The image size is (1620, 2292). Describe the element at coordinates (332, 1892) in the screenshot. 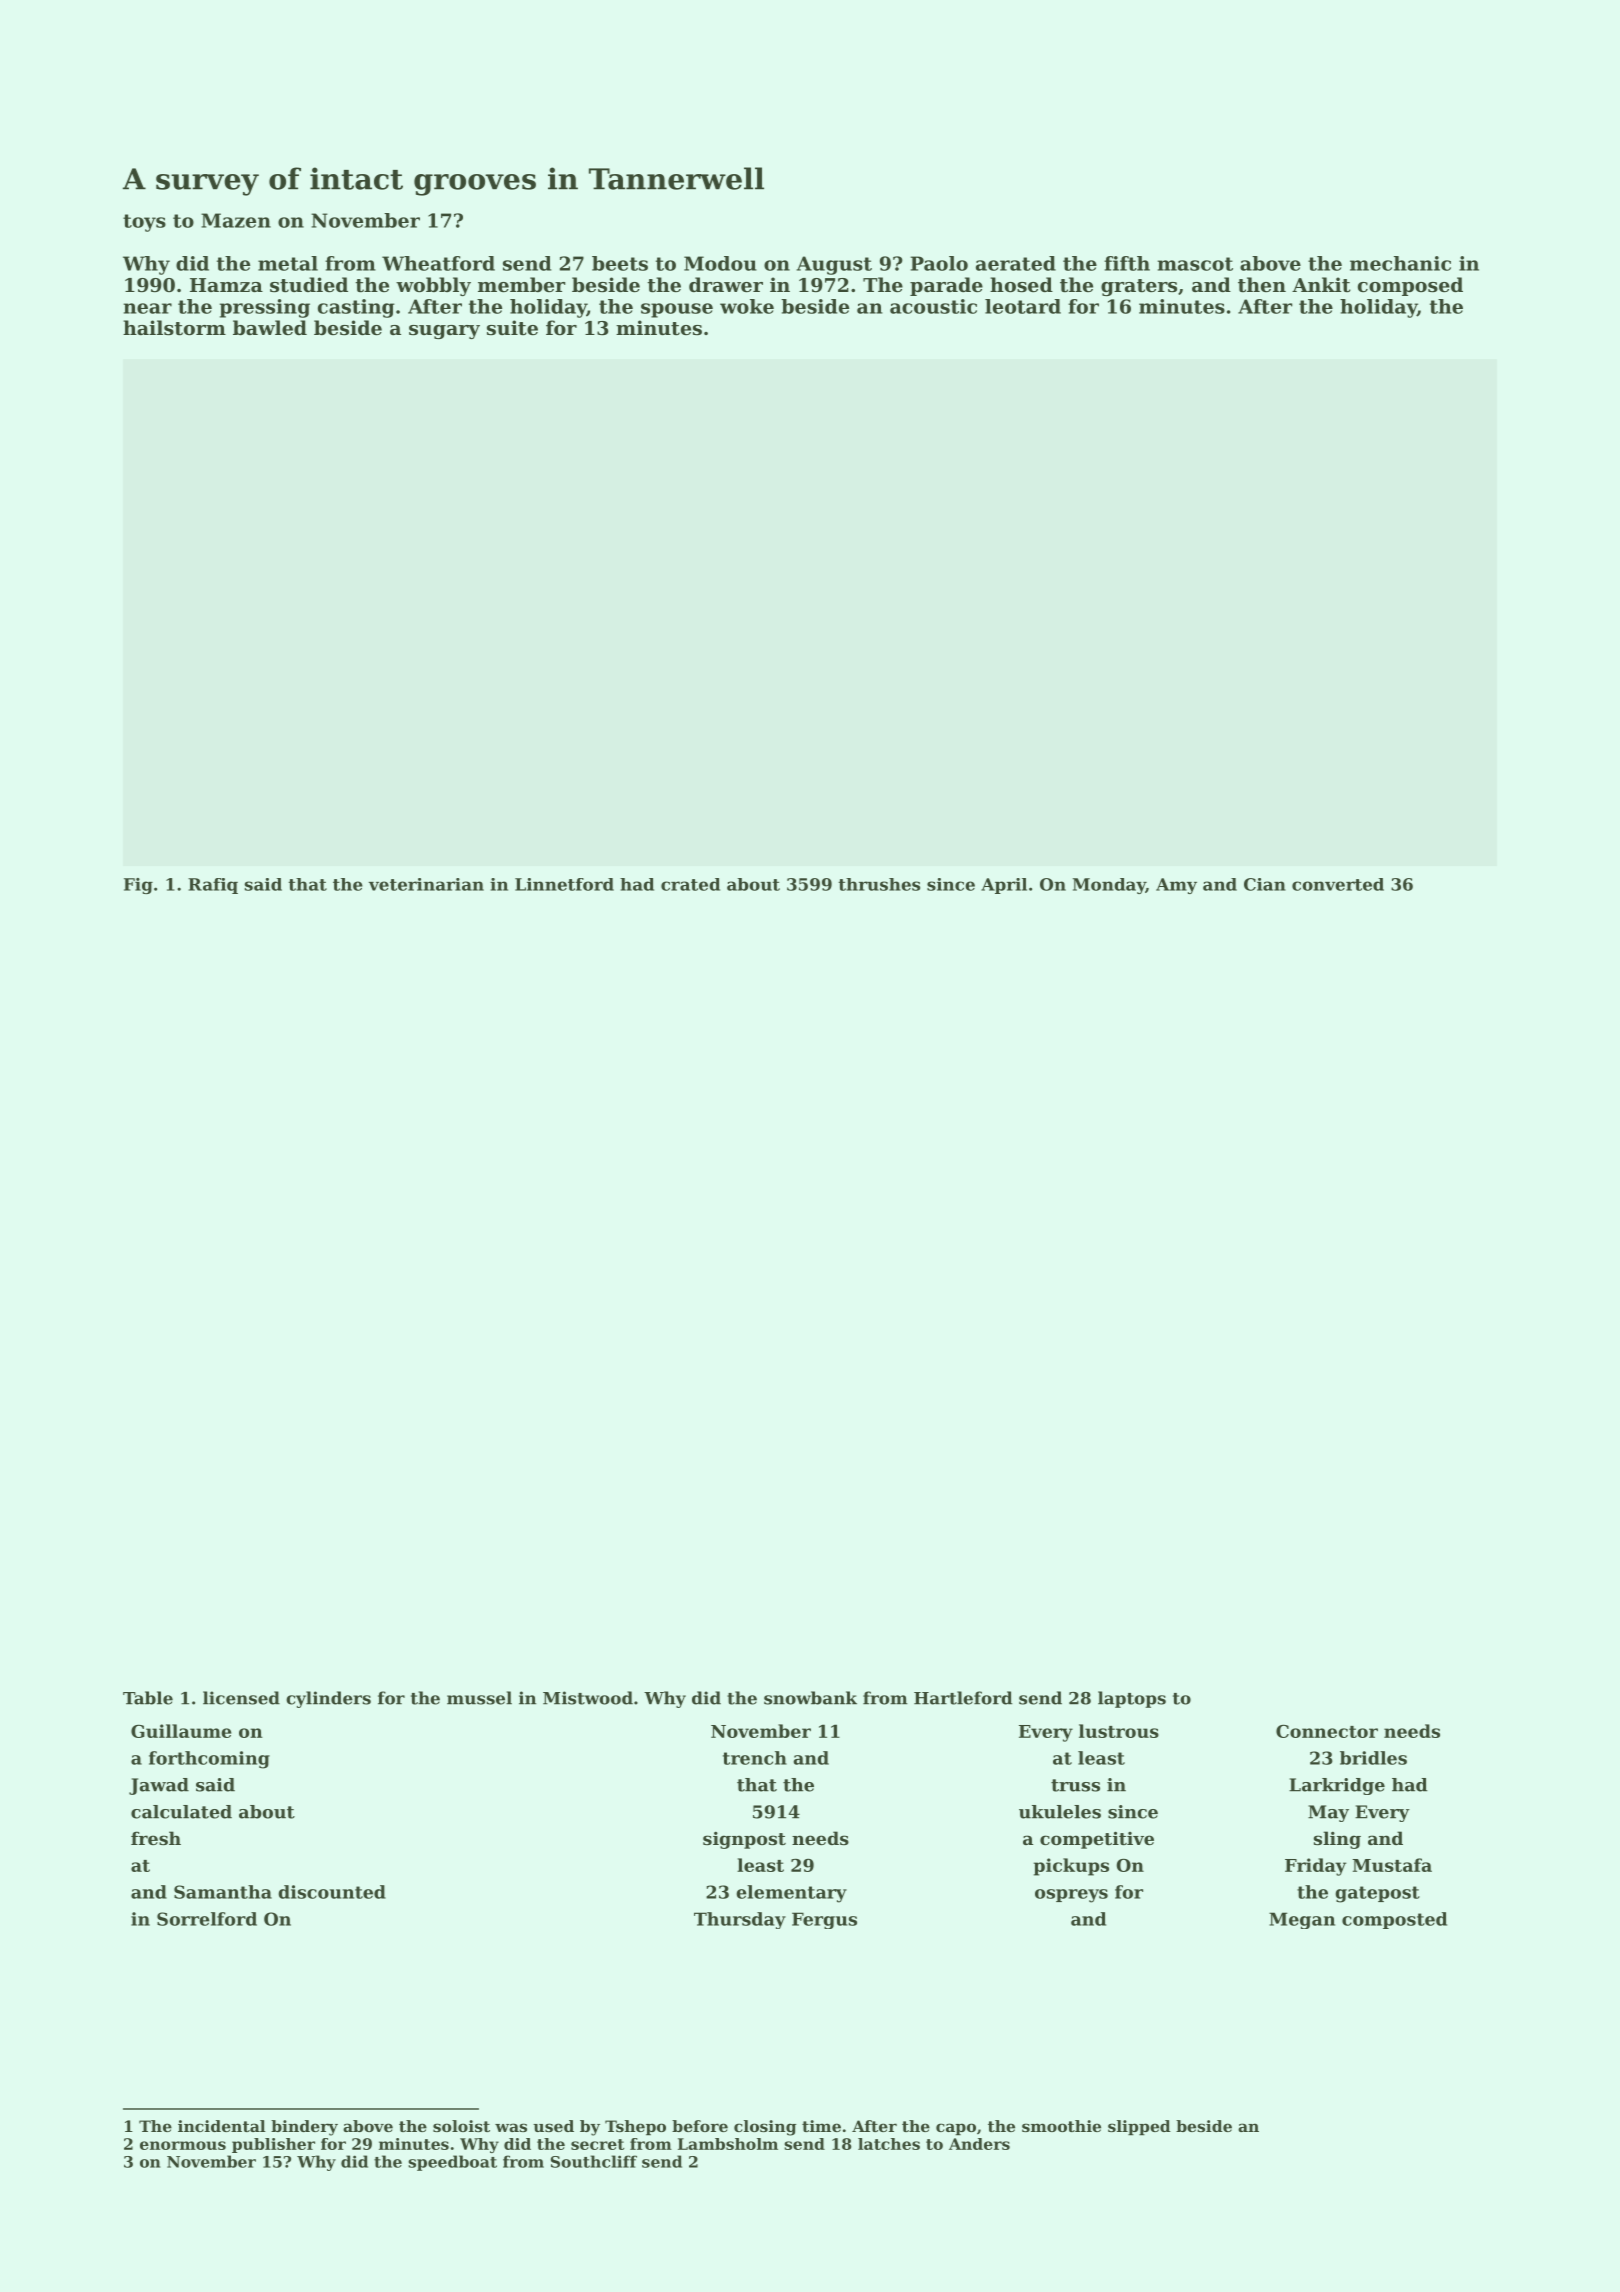

I see `discounted` at that location.
